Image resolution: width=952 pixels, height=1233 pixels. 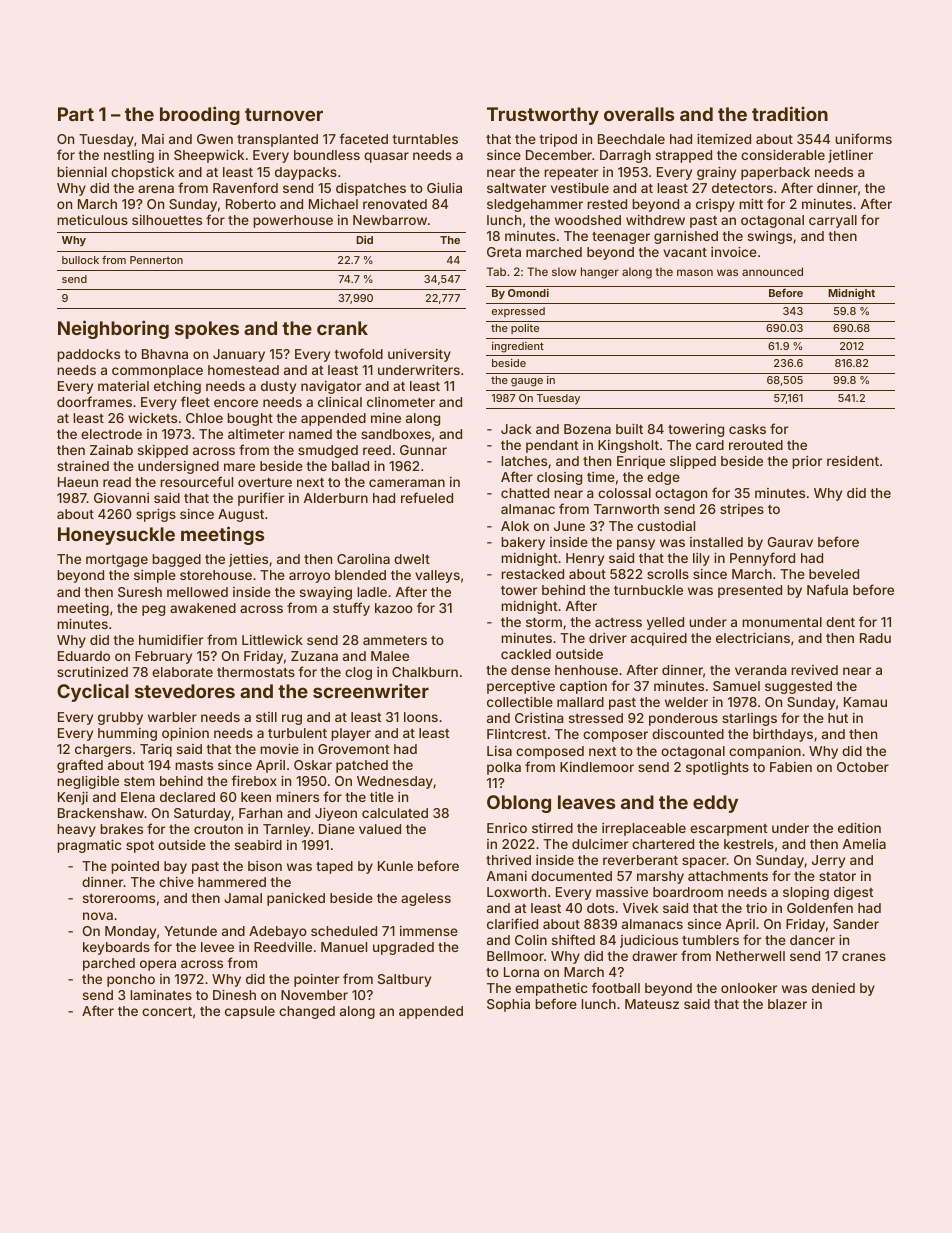 I want to click on turnover, so click(x=284, y=114).
